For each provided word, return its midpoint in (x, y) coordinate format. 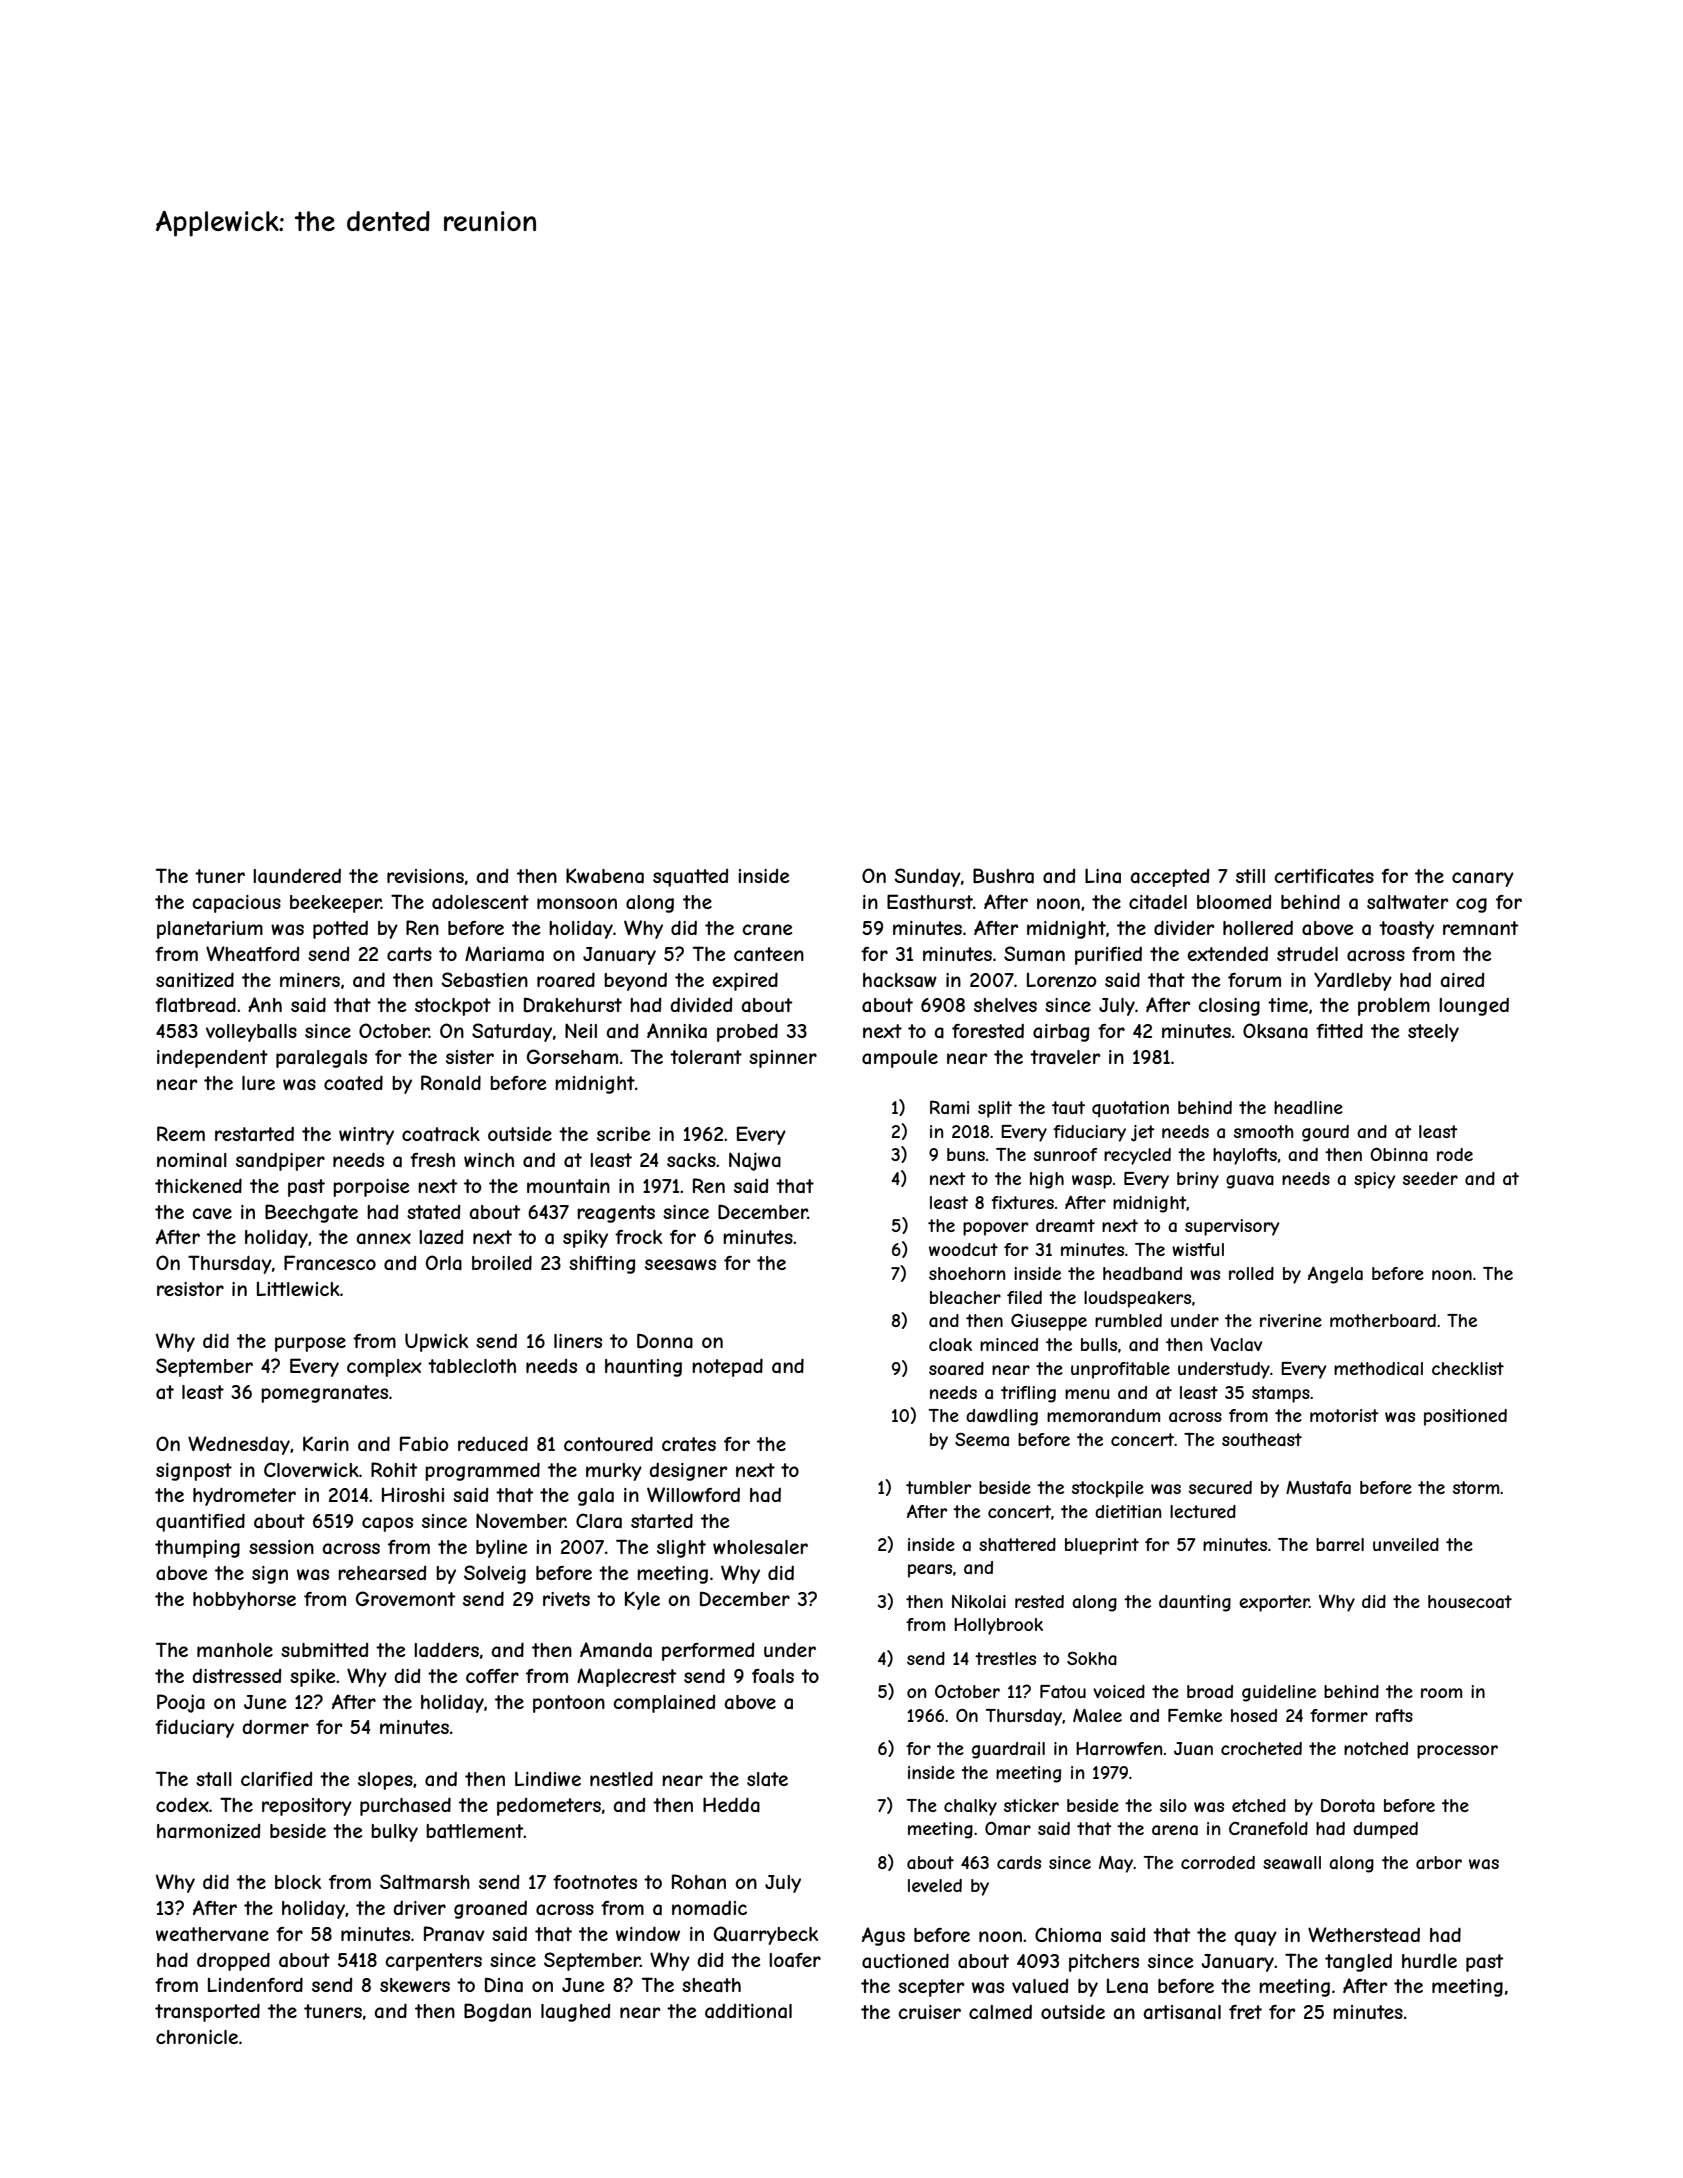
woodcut (963, 1249)
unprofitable (1120, 1370)
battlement (474, 1831)
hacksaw (900, 980)
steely (1433, 1033)
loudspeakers (1137, 1299)
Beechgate (311, 1213)
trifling (1028, 1394)
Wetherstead (1364, 1935)
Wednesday (239, 1445)
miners (310, 980)
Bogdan (497, 2012)
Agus (883, 1936)
